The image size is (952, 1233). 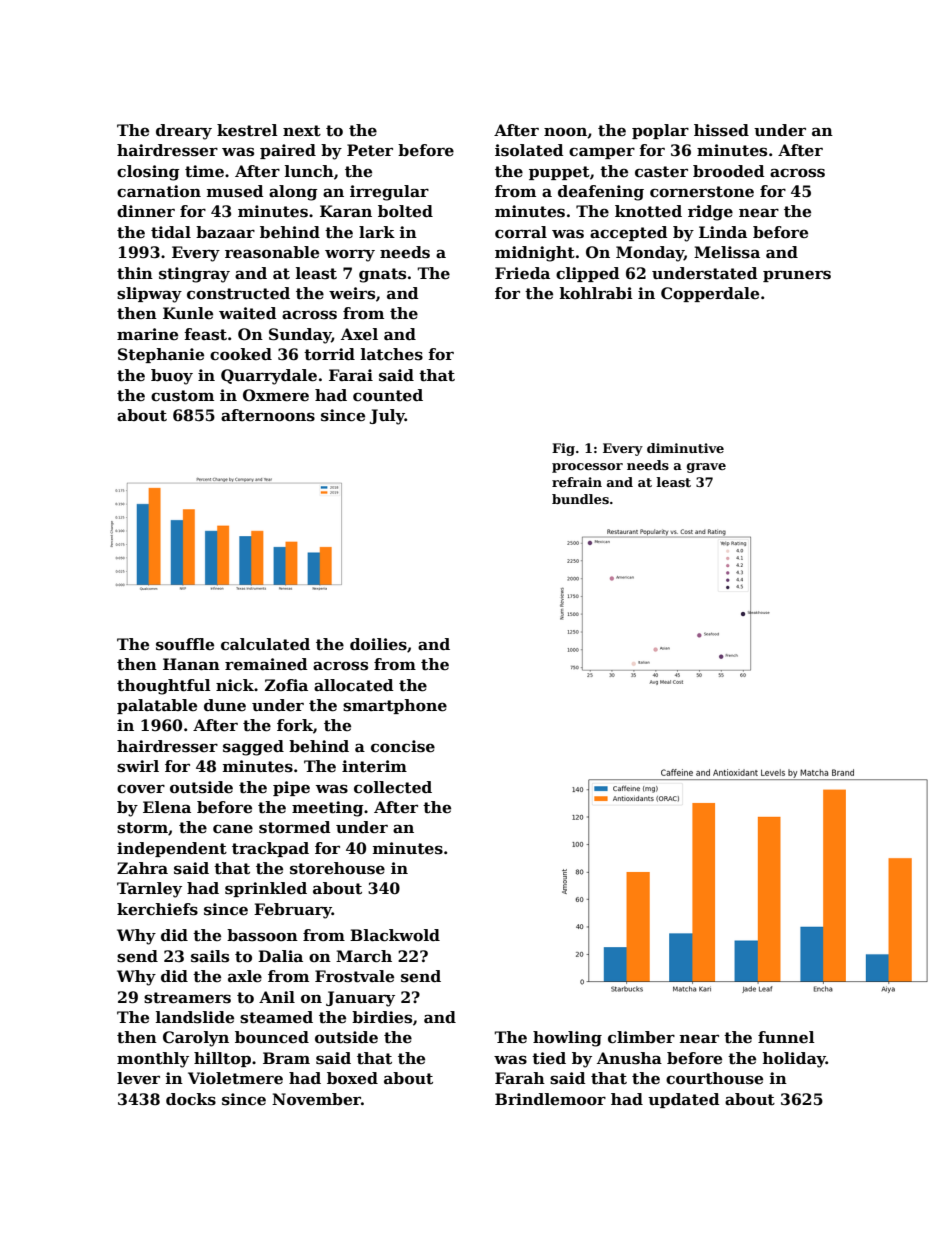 I want to click on monthly, so click(x=153, y=1060).
